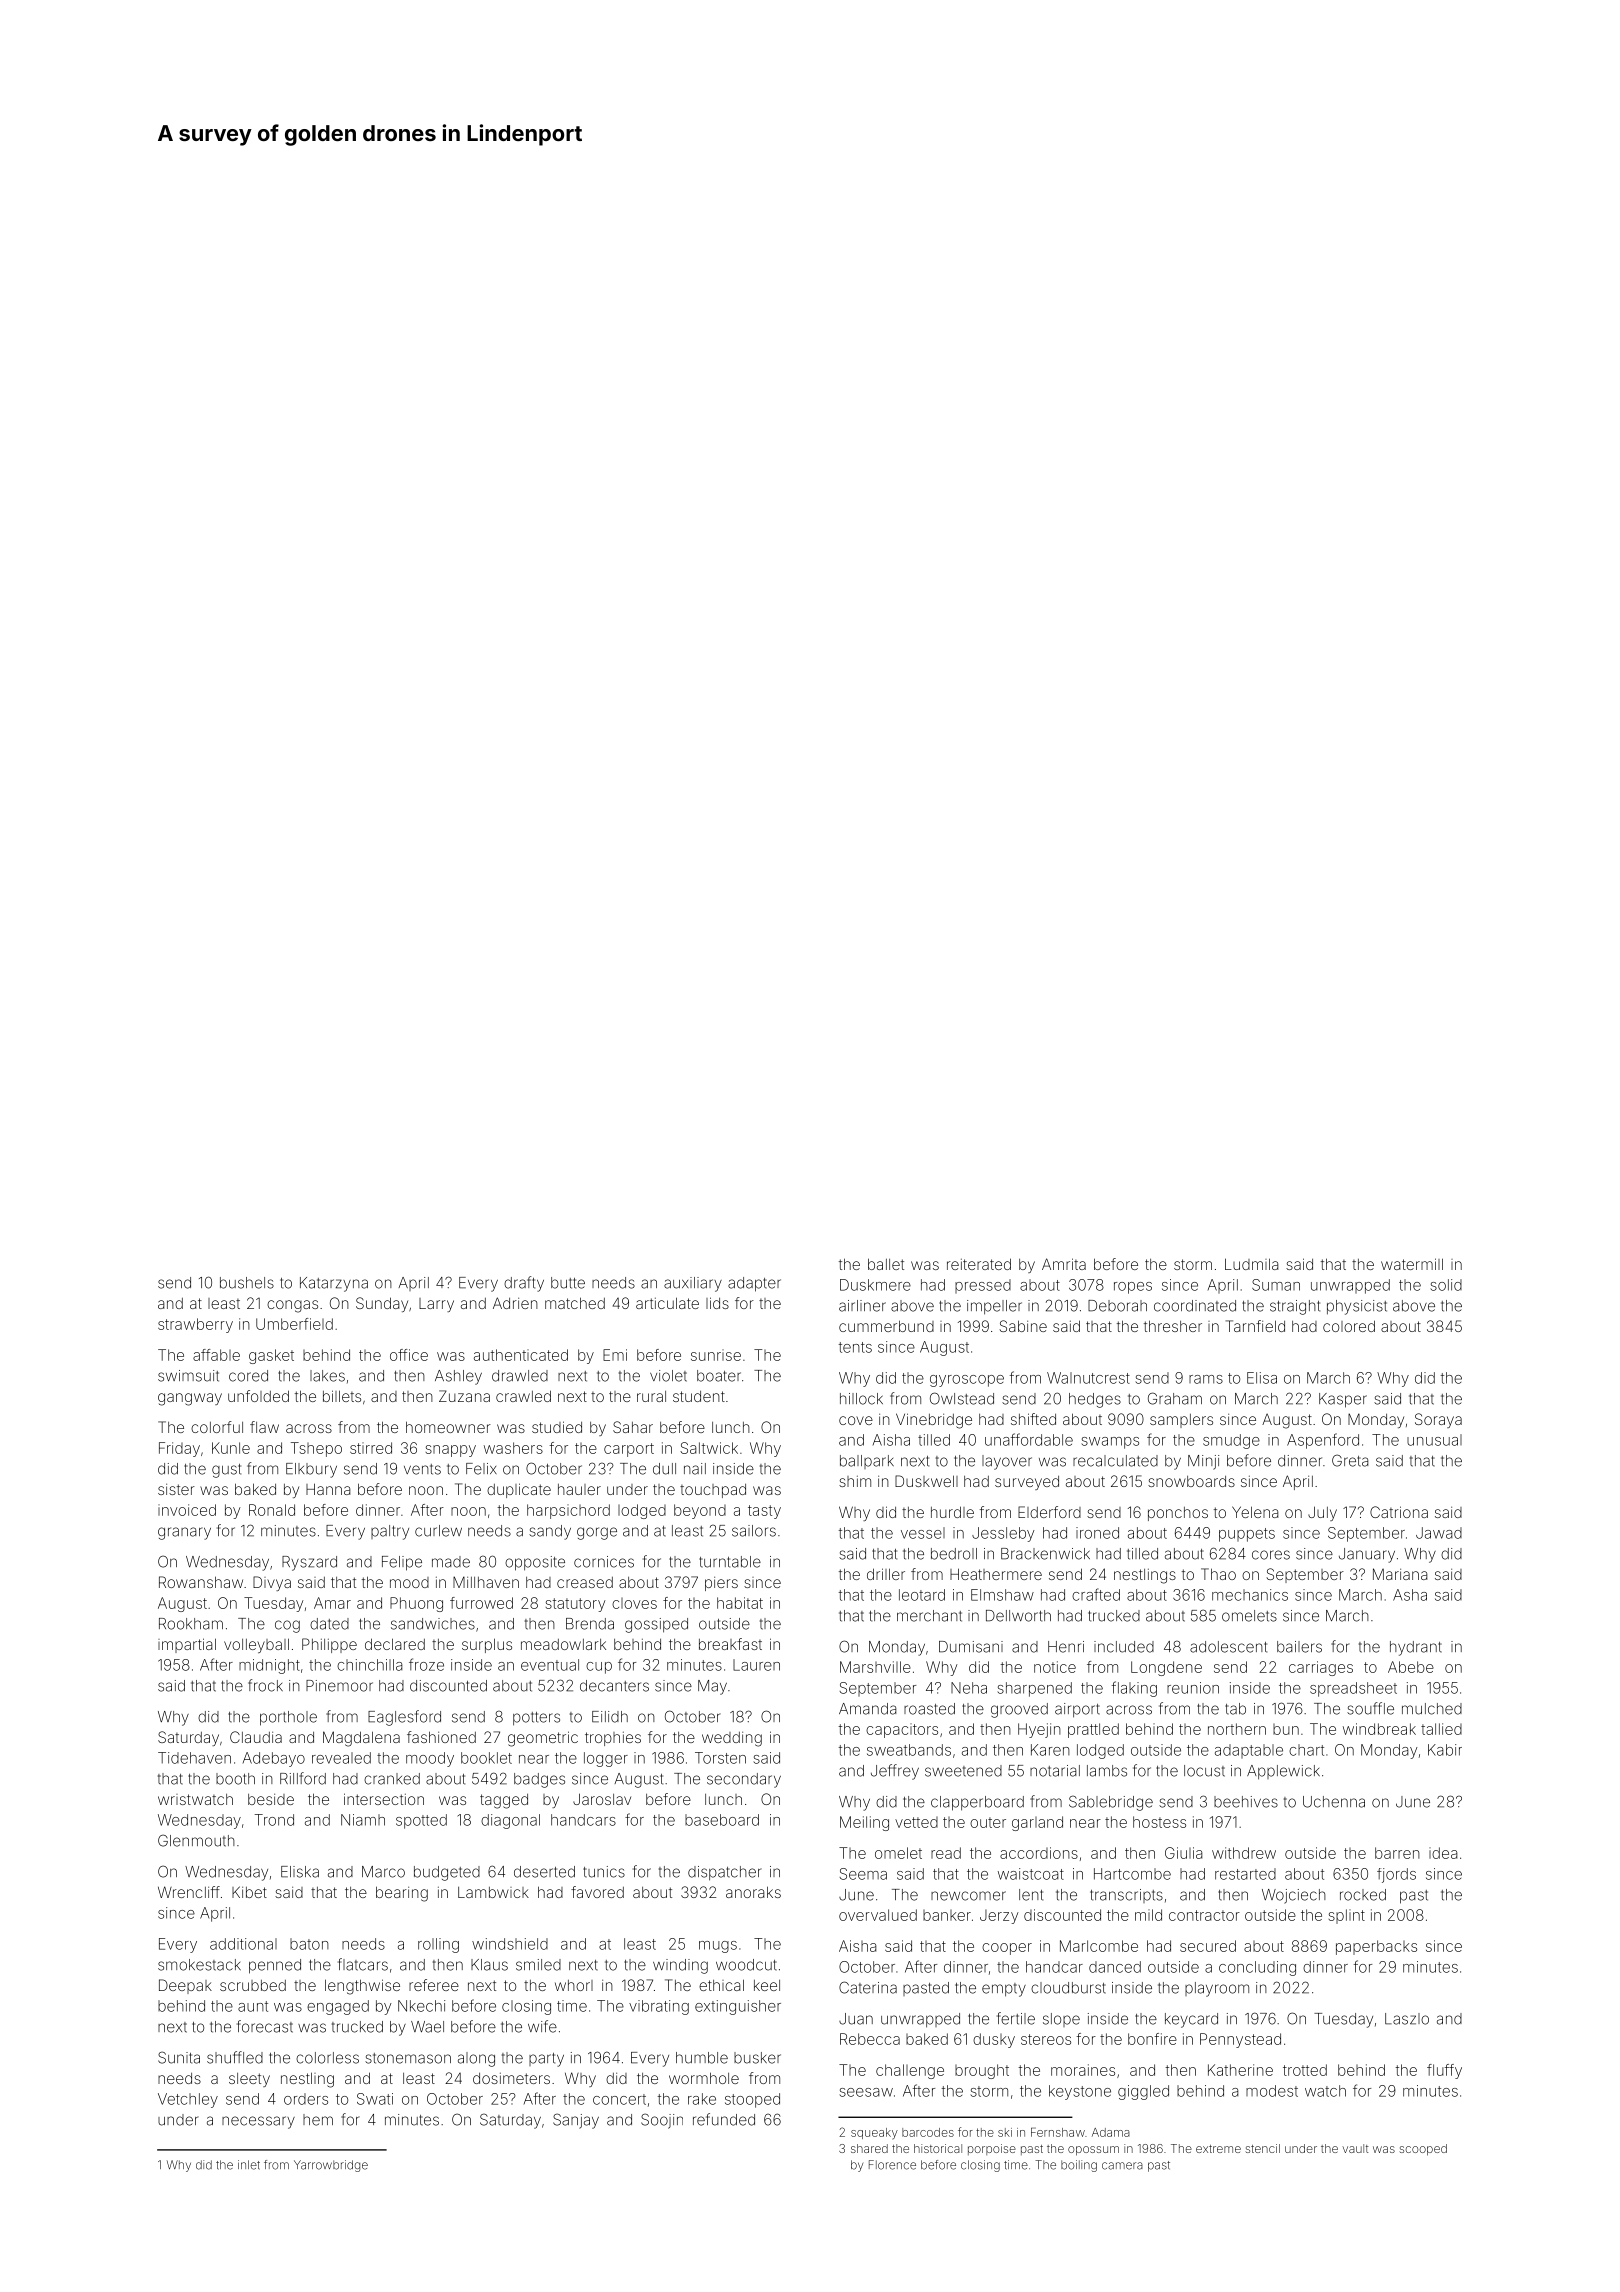  I want to click on porthole, so click(288, 1718).
